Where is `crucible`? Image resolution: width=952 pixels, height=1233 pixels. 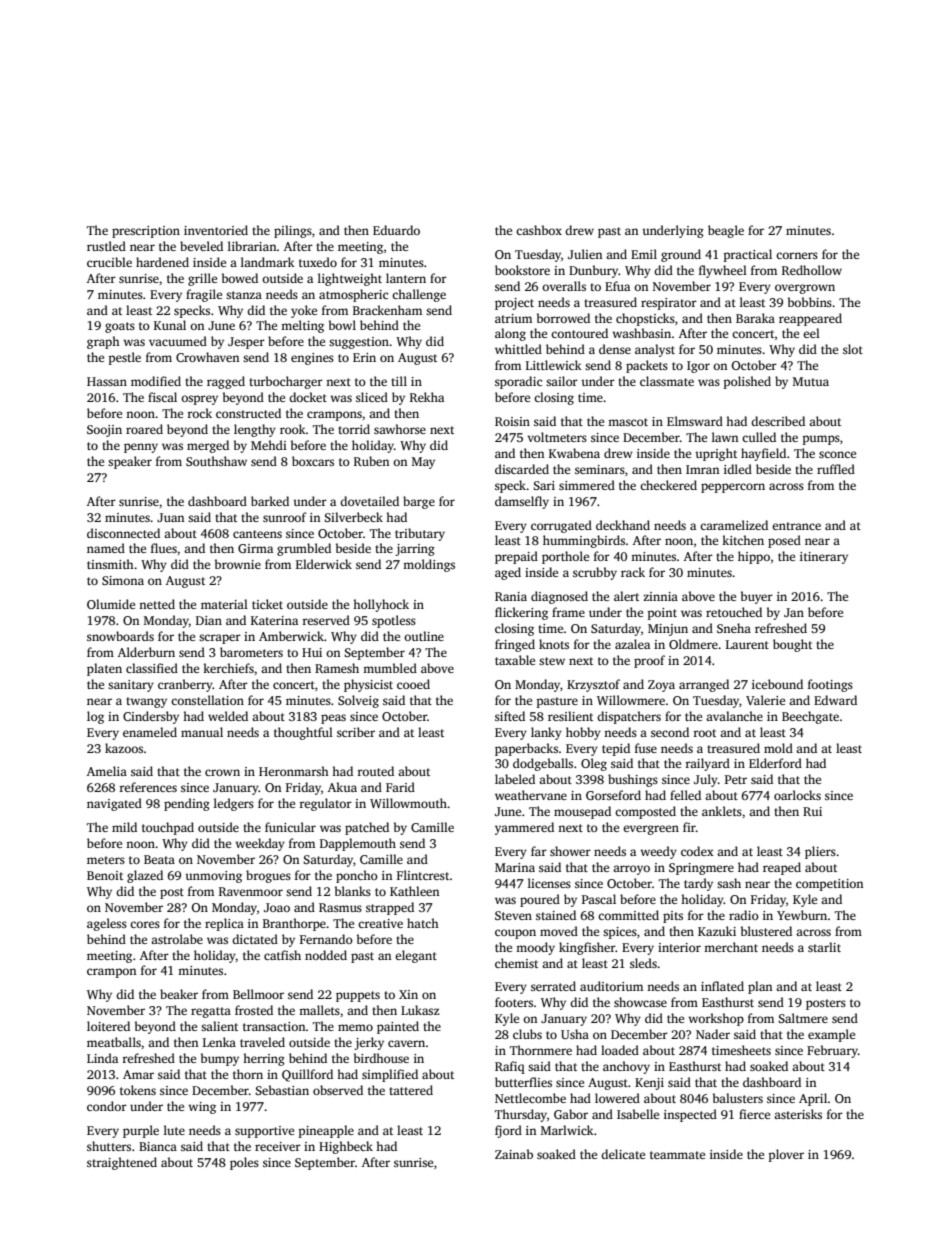
crucible is located at coordinates (109, 262).
